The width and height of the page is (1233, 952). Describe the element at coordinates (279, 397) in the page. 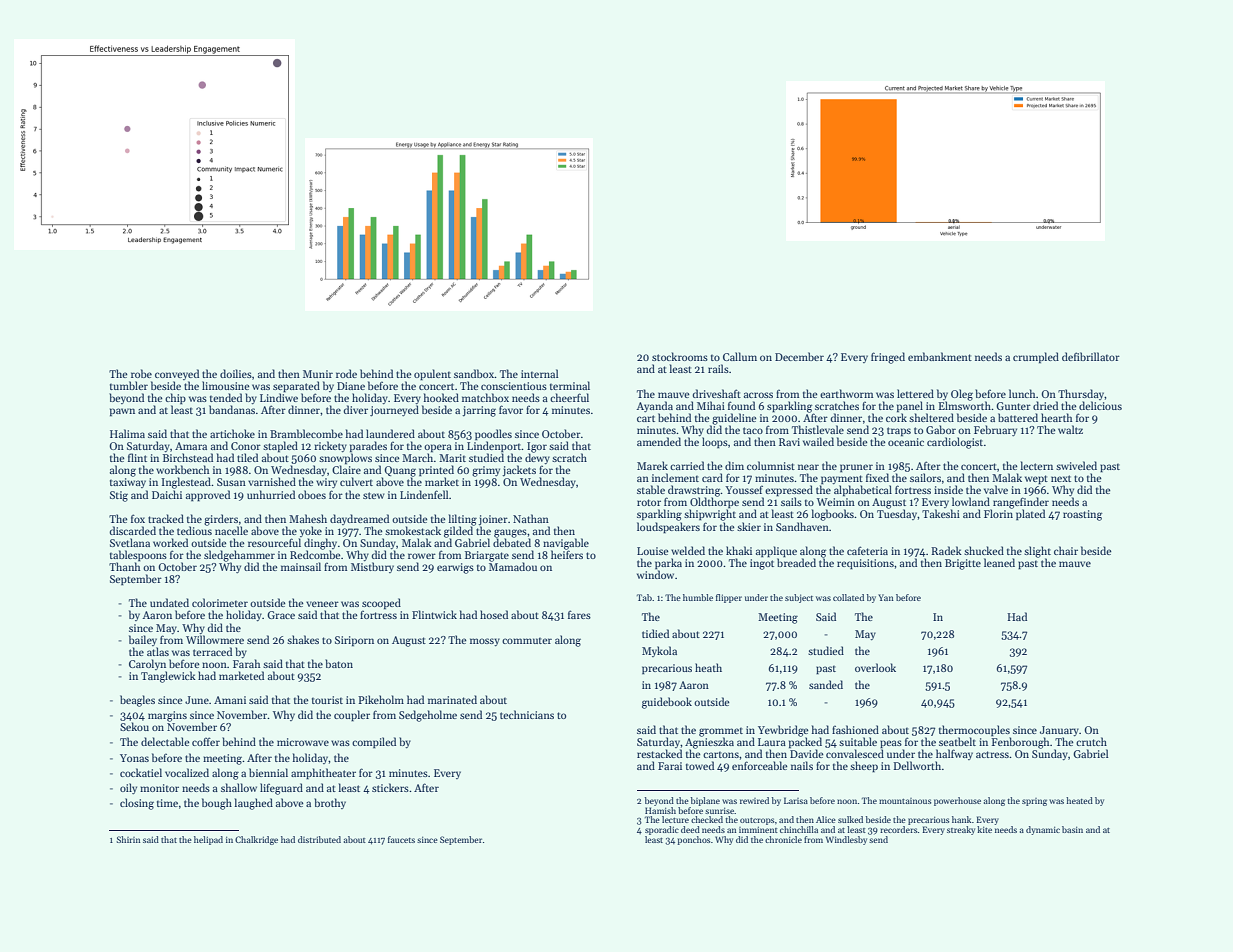

I see `Lindiwe` at that location.
